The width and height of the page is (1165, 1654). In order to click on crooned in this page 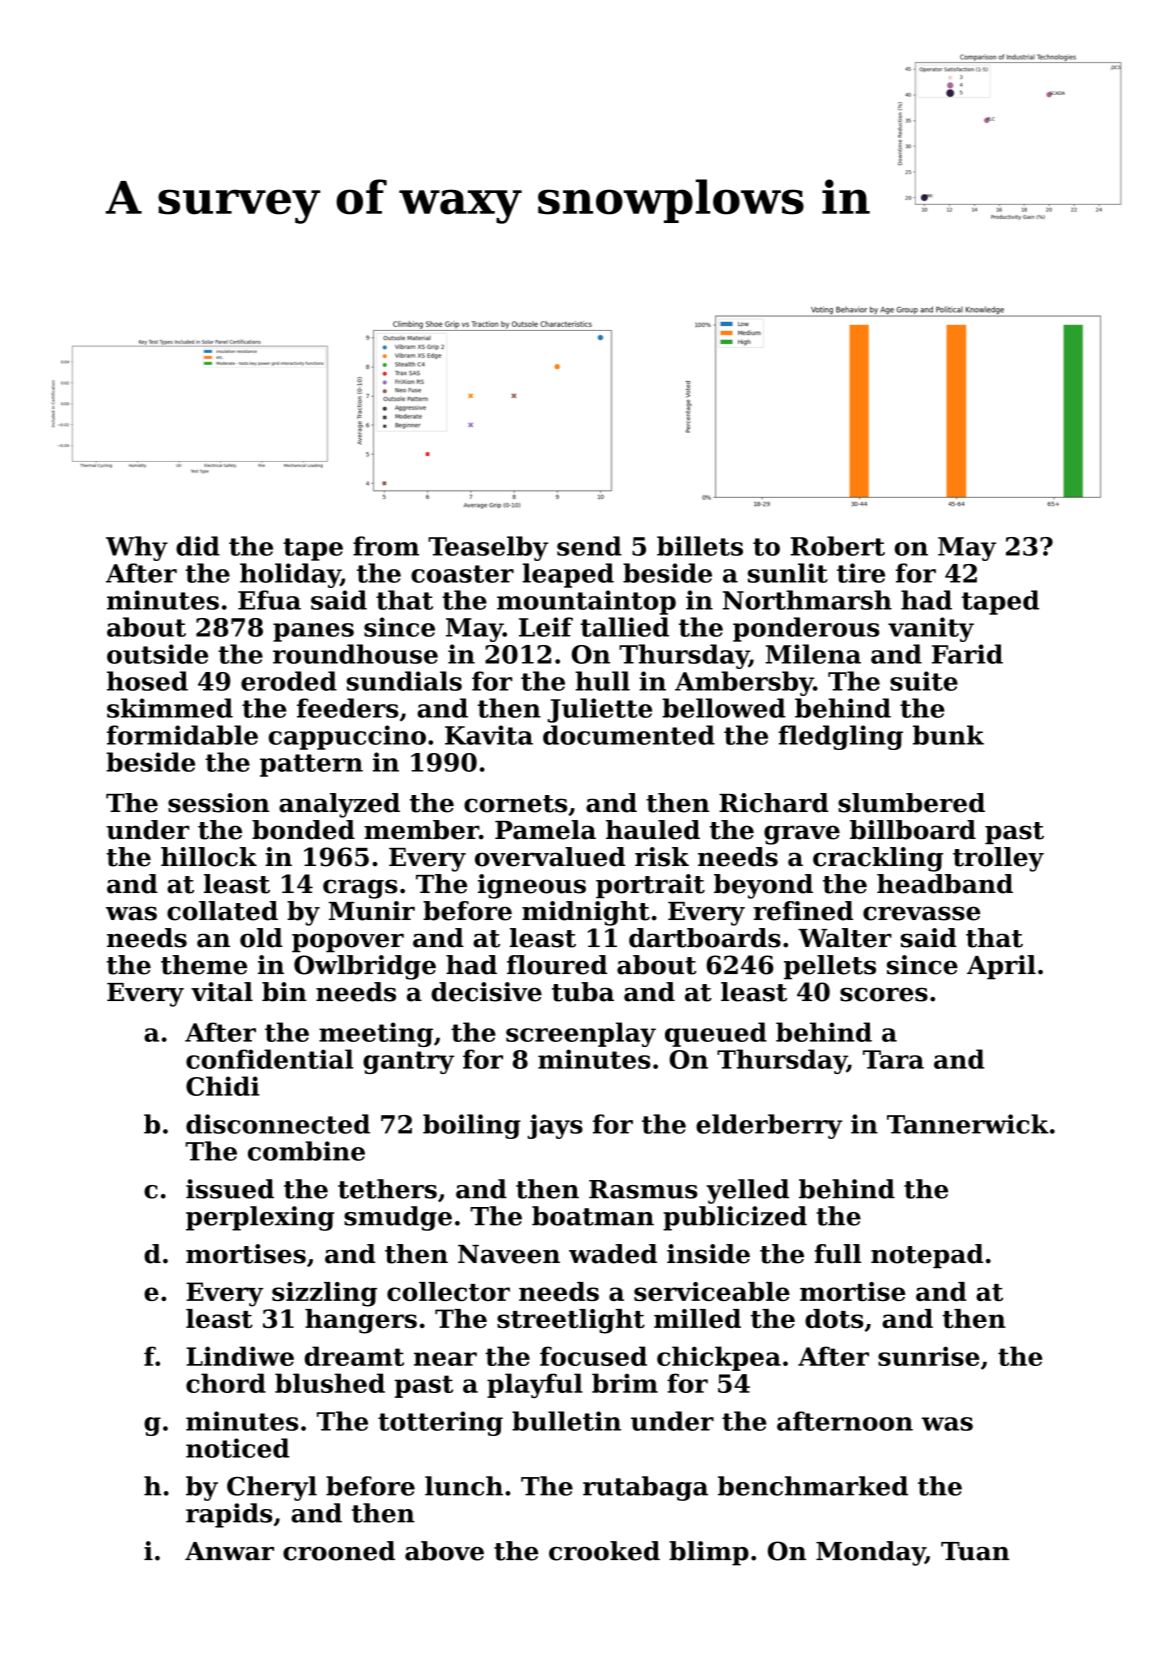, I will do `click(339, 1551)`.
